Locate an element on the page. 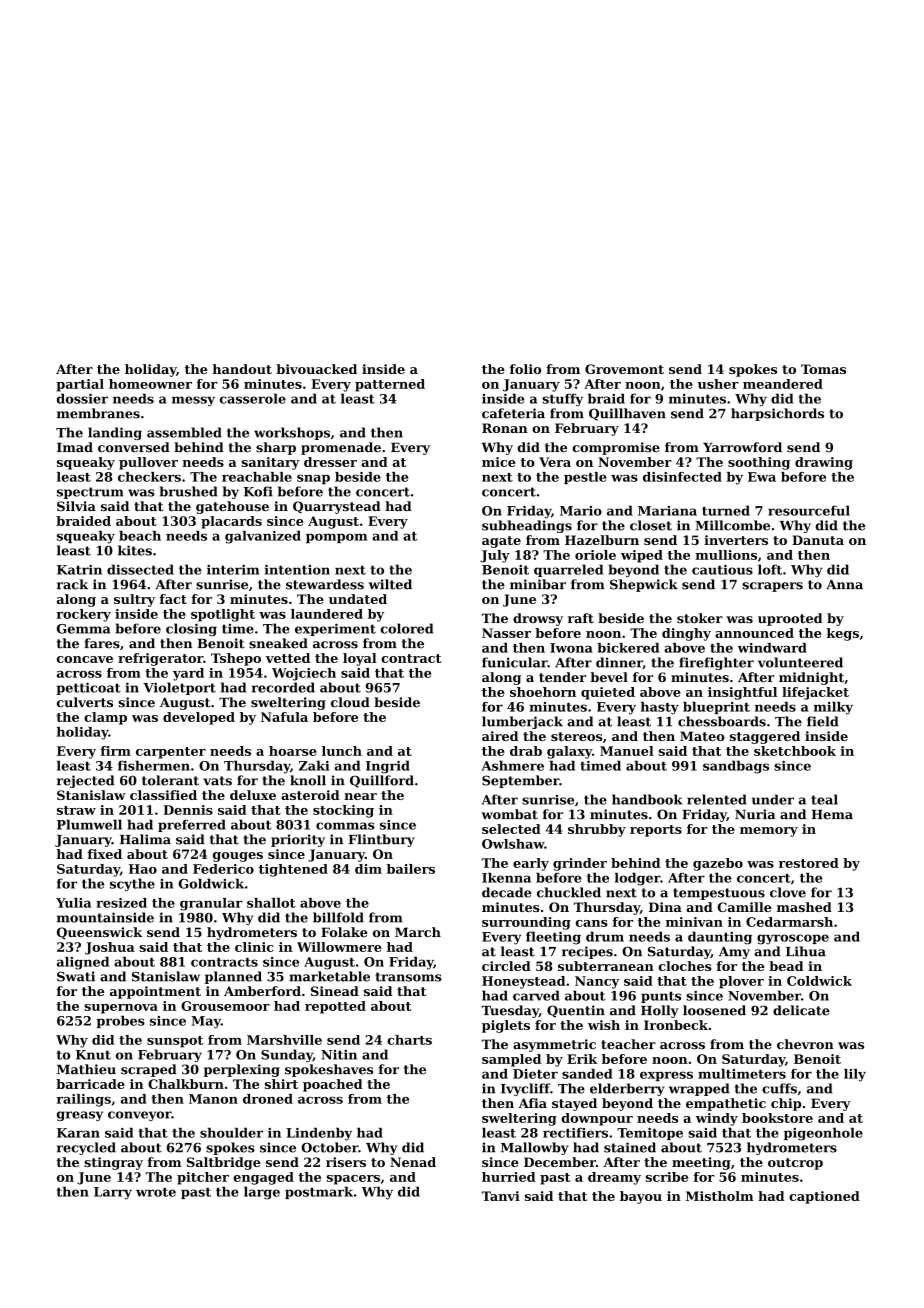 This document has height=1308, width=924. planned is located at coordinates (233, 977).
